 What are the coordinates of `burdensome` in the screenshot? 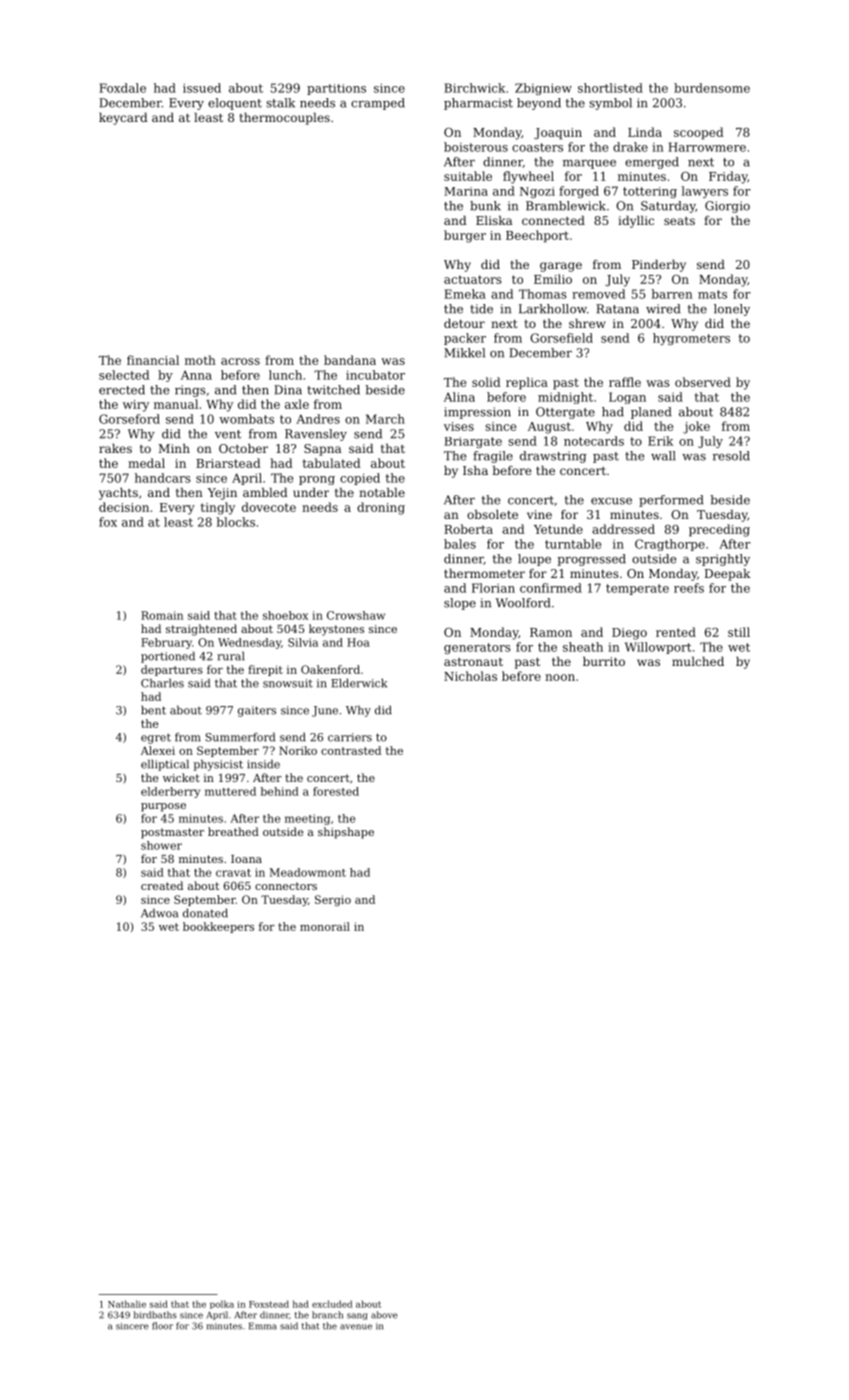 It's located at (712, 88).
